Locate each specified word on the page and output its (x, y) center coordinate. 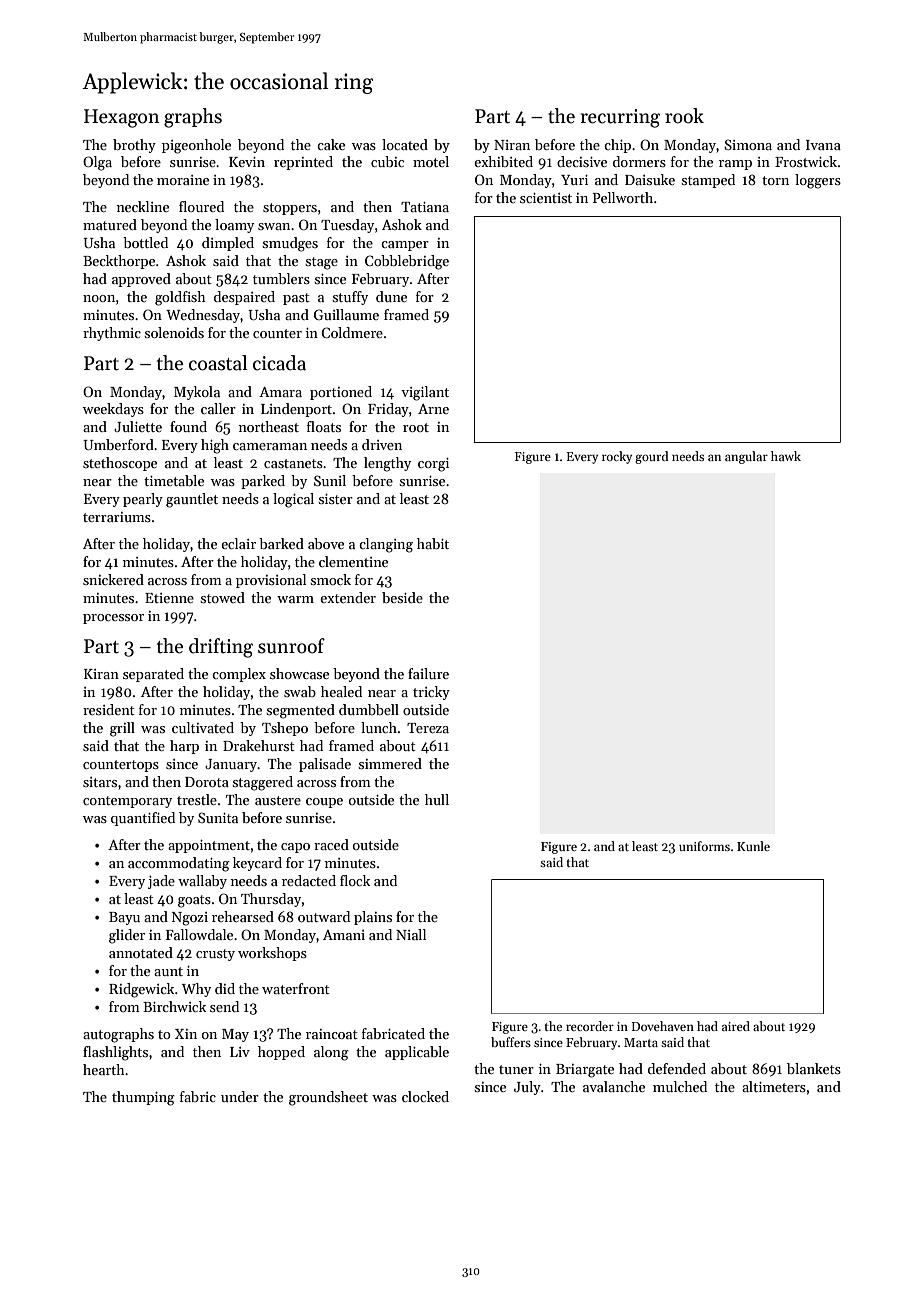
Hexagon (121, 118)
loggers (818, 181)
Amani (344, 935)
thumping (143, 1098)
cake (331, 144)
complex (239, 675)
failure (428, 673)
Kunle (753, 846)
